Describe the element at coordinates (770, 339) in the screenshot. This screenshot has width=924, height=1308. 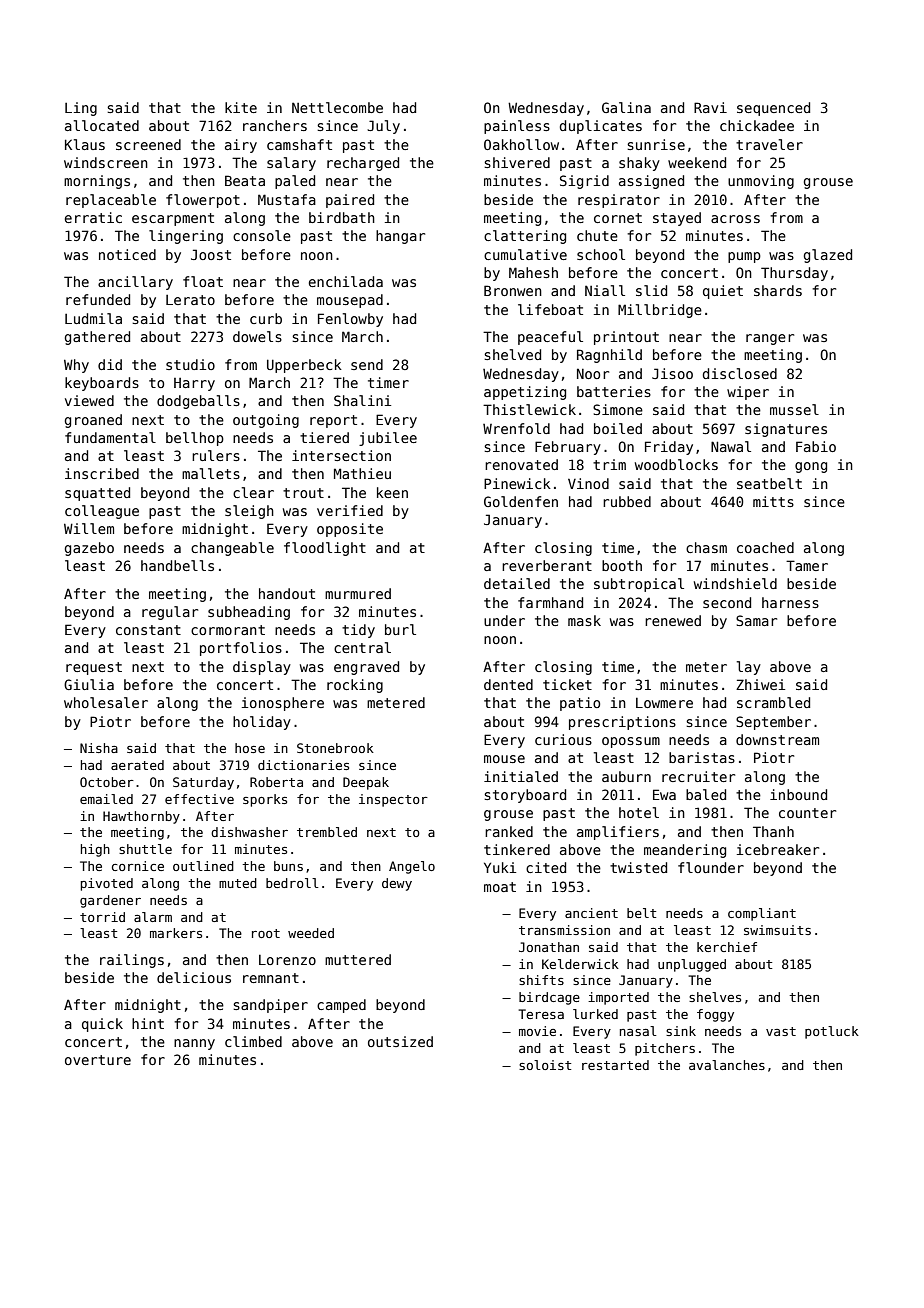
I see `ranger` at that location.
